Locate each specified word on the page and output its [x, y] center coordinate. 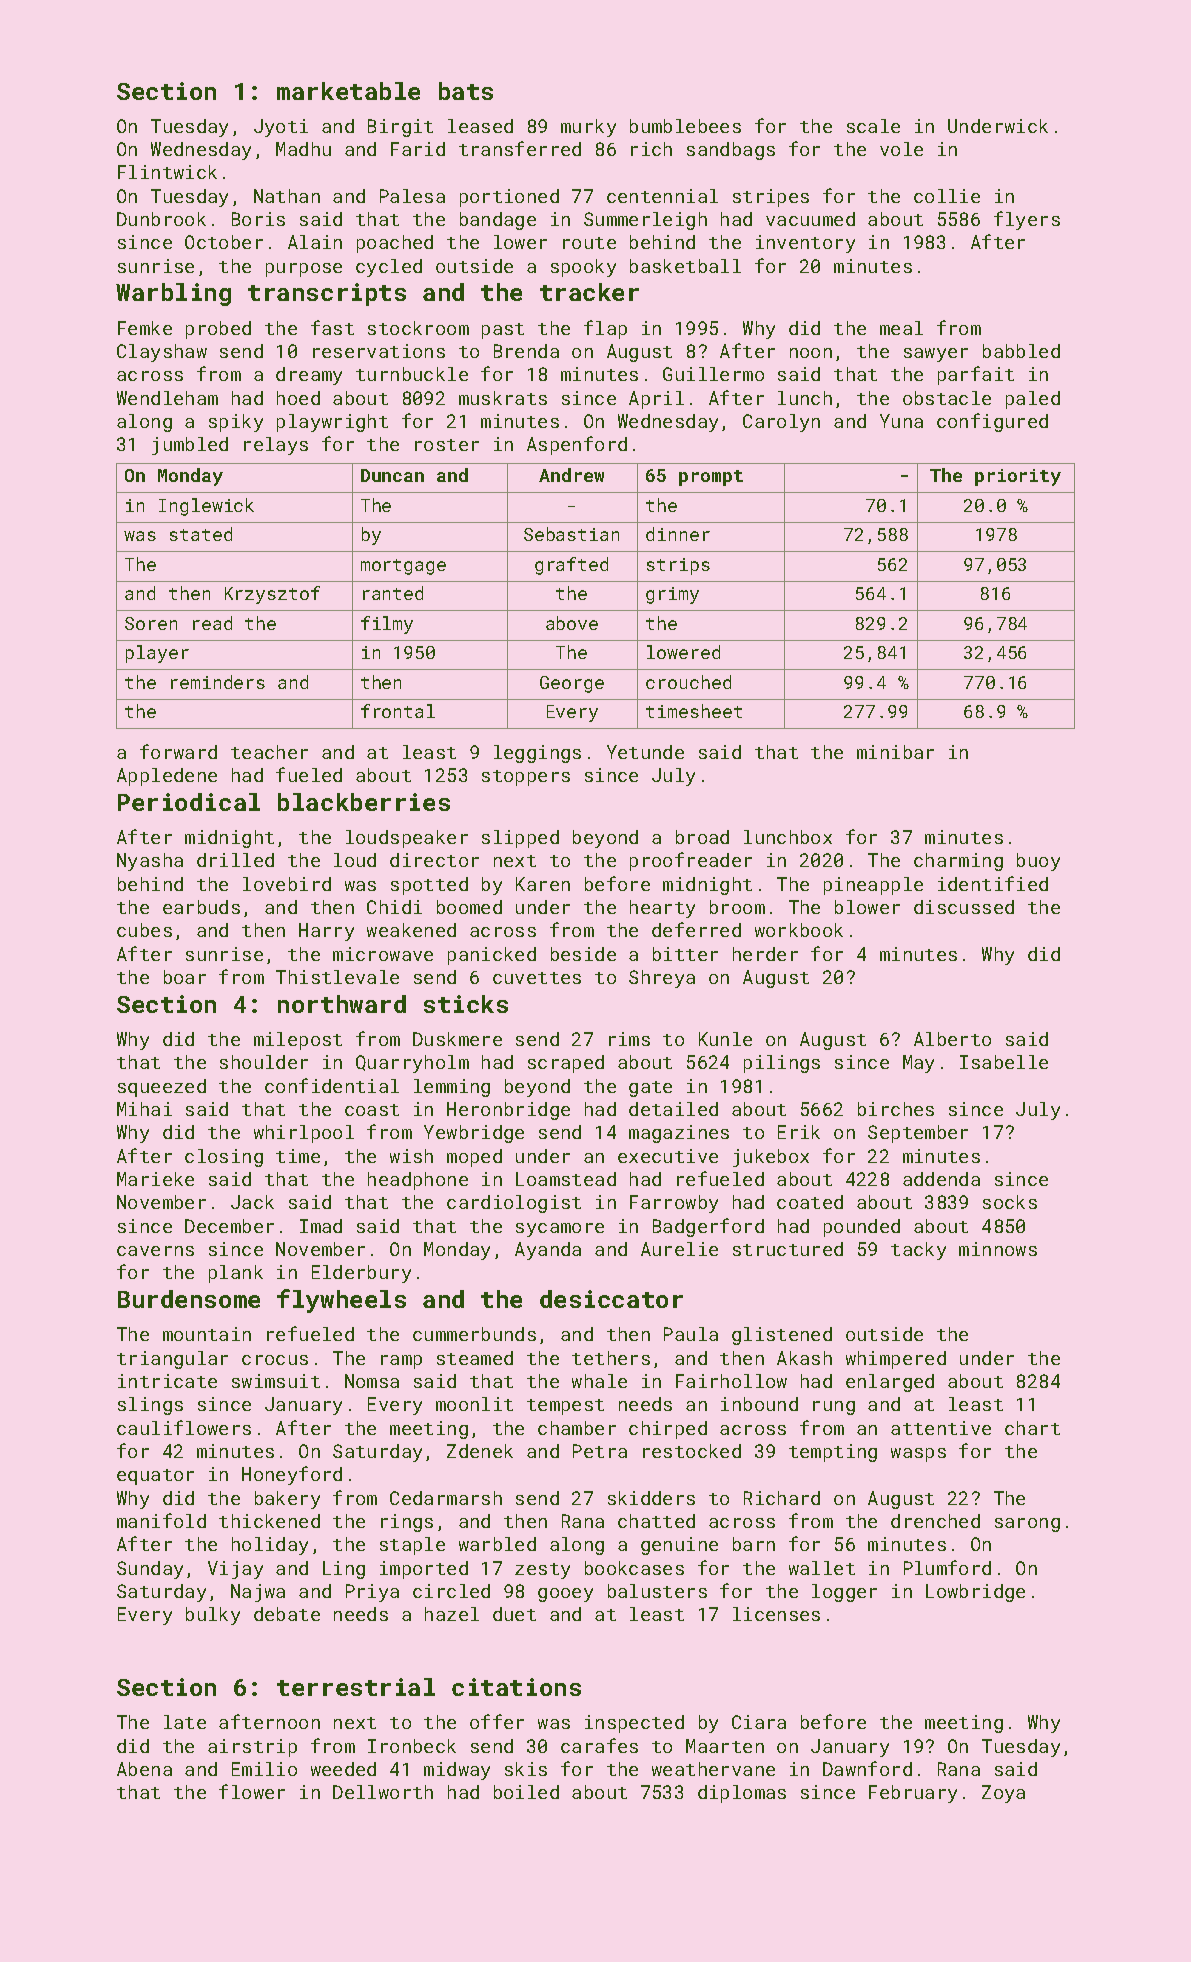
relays [276, 446]
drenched [935, 1521]
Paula [691, 1334]
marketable [348, 91]
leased [480, 126]
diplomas [742, 1794]
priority [1018, 477]
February [913, 1794]
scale [873, 126]
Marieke [155, 1179]
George [572, 684]
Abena [144, 1769]
